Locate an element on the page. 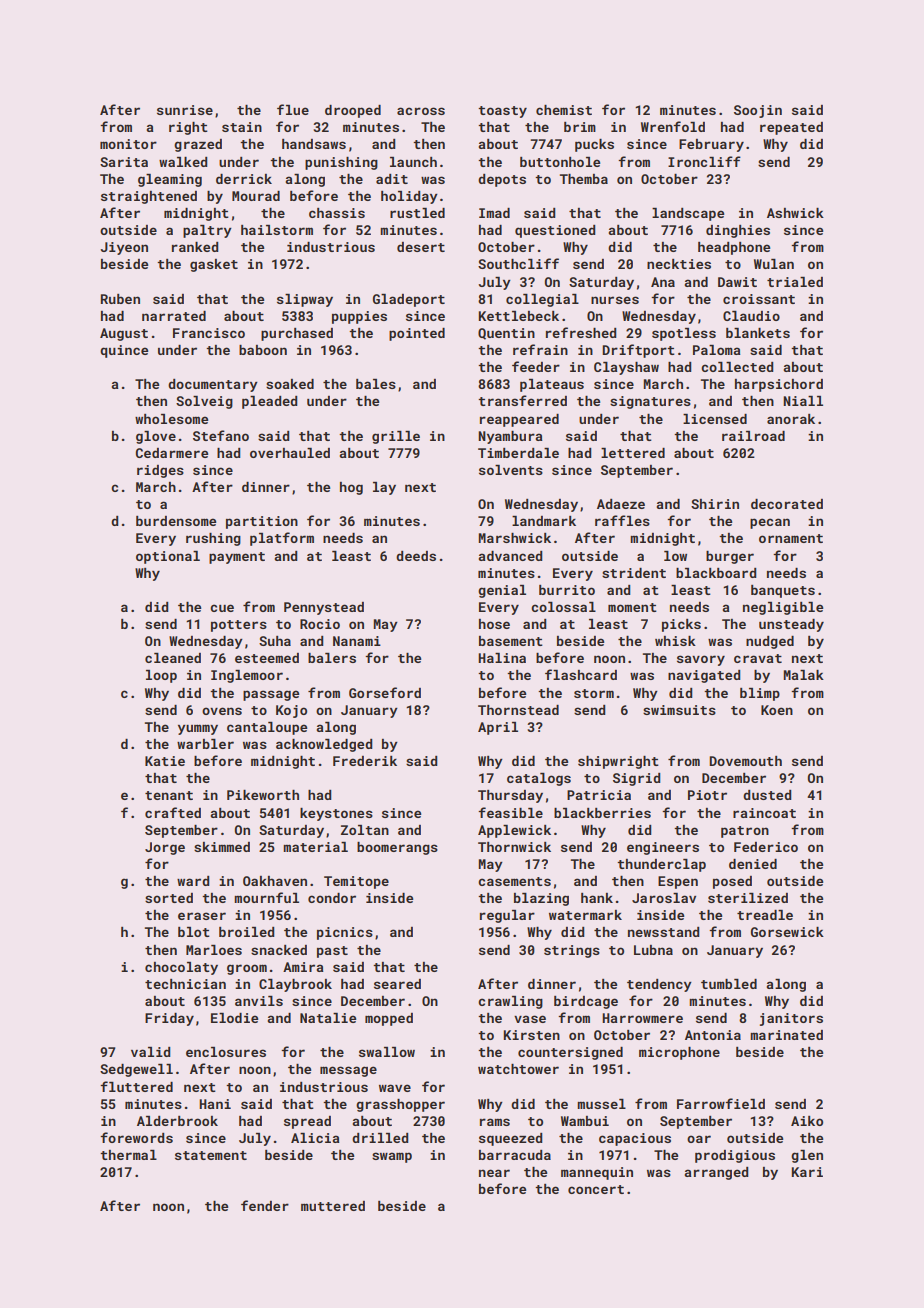  Koen is located at coordinates (777, 710).
